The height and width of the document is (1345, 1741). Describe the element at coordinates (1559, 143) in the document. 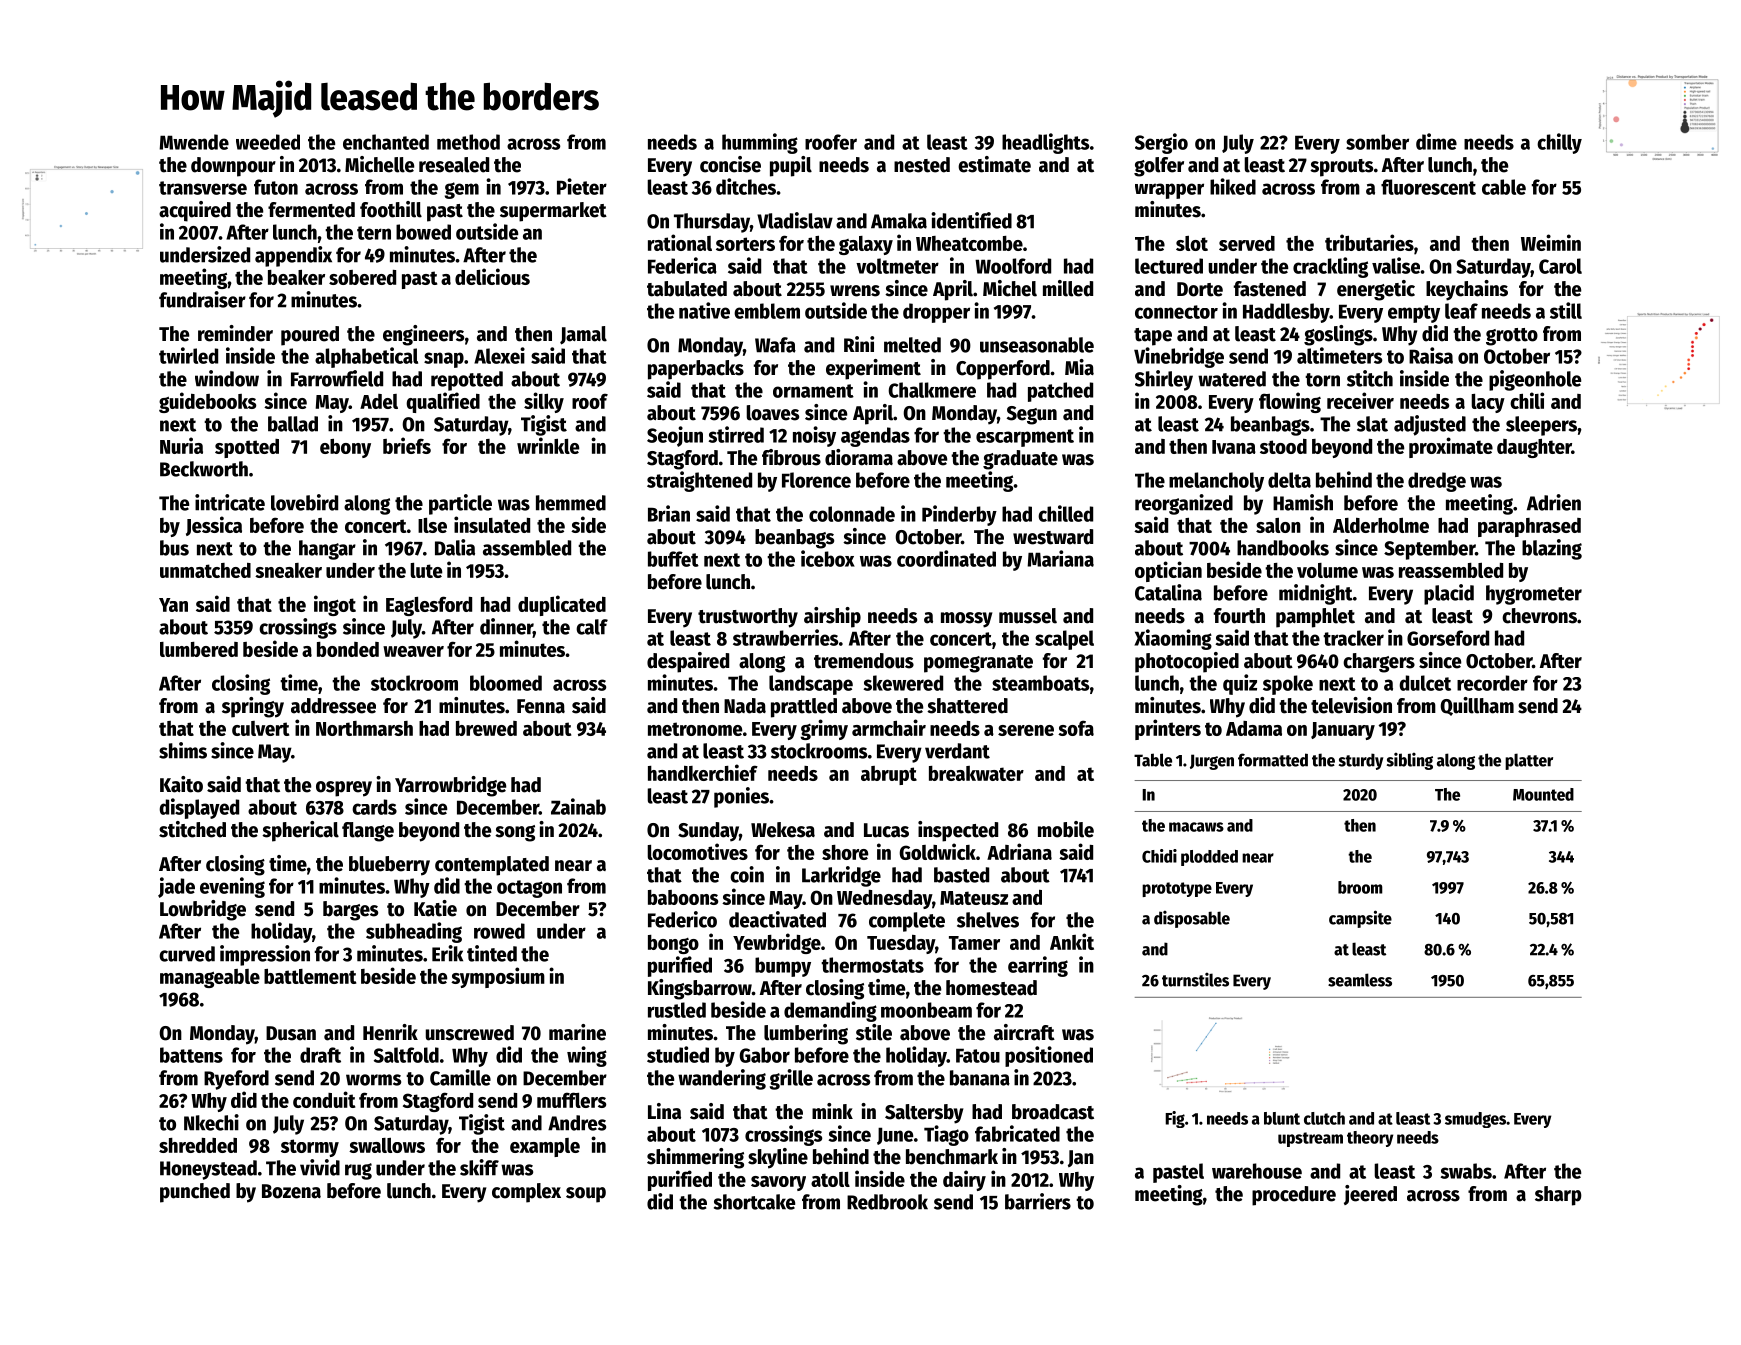

I see `chilly` at that location.
